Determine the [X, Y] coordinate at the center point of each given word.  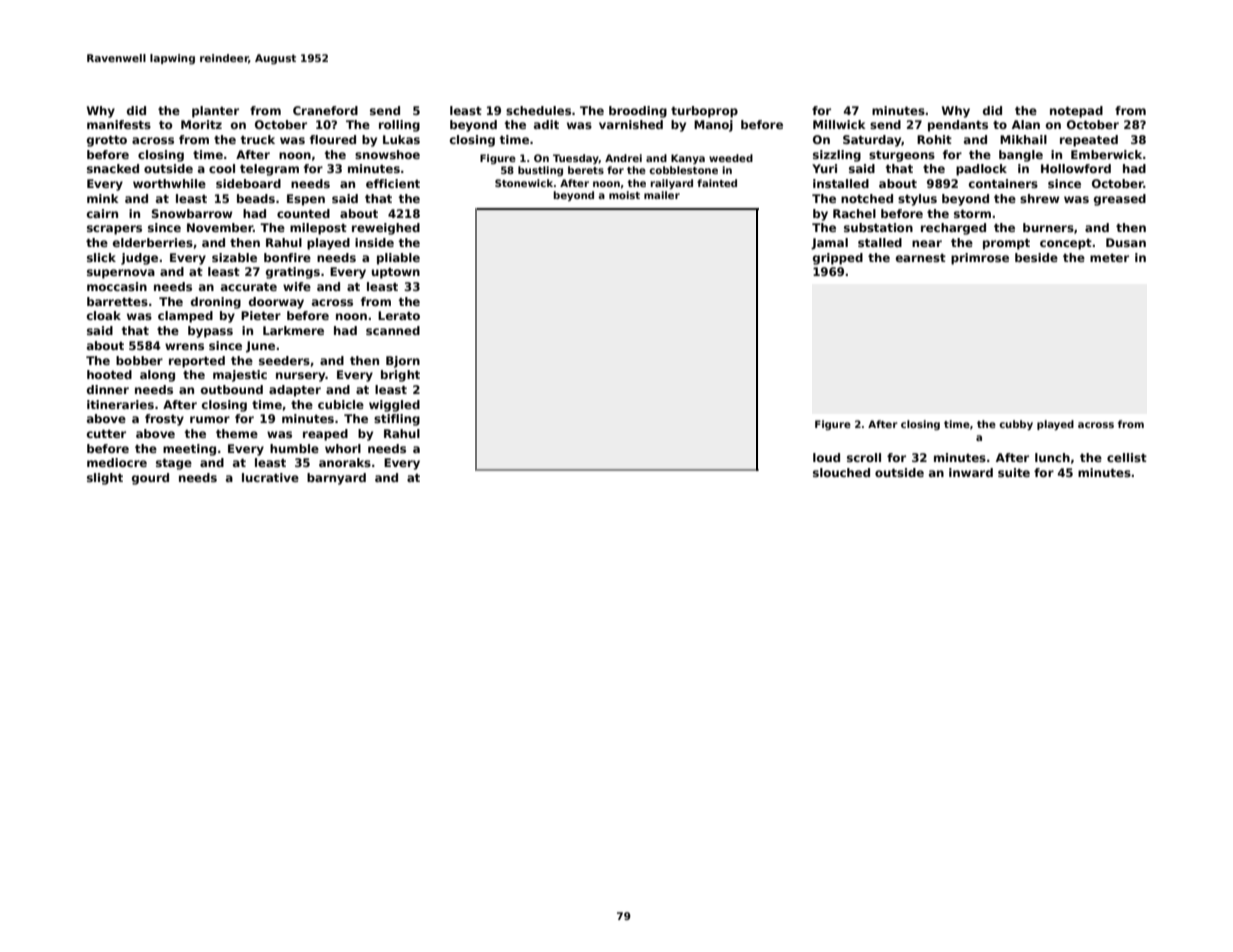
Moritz [201, 124]
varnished [631, 124]
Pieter [261, 315]
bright [400, 376]
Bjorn [403, 362]
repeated [1089, 141]
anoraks [345, 462]
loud [826, 457]
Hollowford [1076, 168]
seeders [284, 360]
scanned [393, 330]
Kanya [688, 159]
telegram [269, 170]
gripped [838, 259]
